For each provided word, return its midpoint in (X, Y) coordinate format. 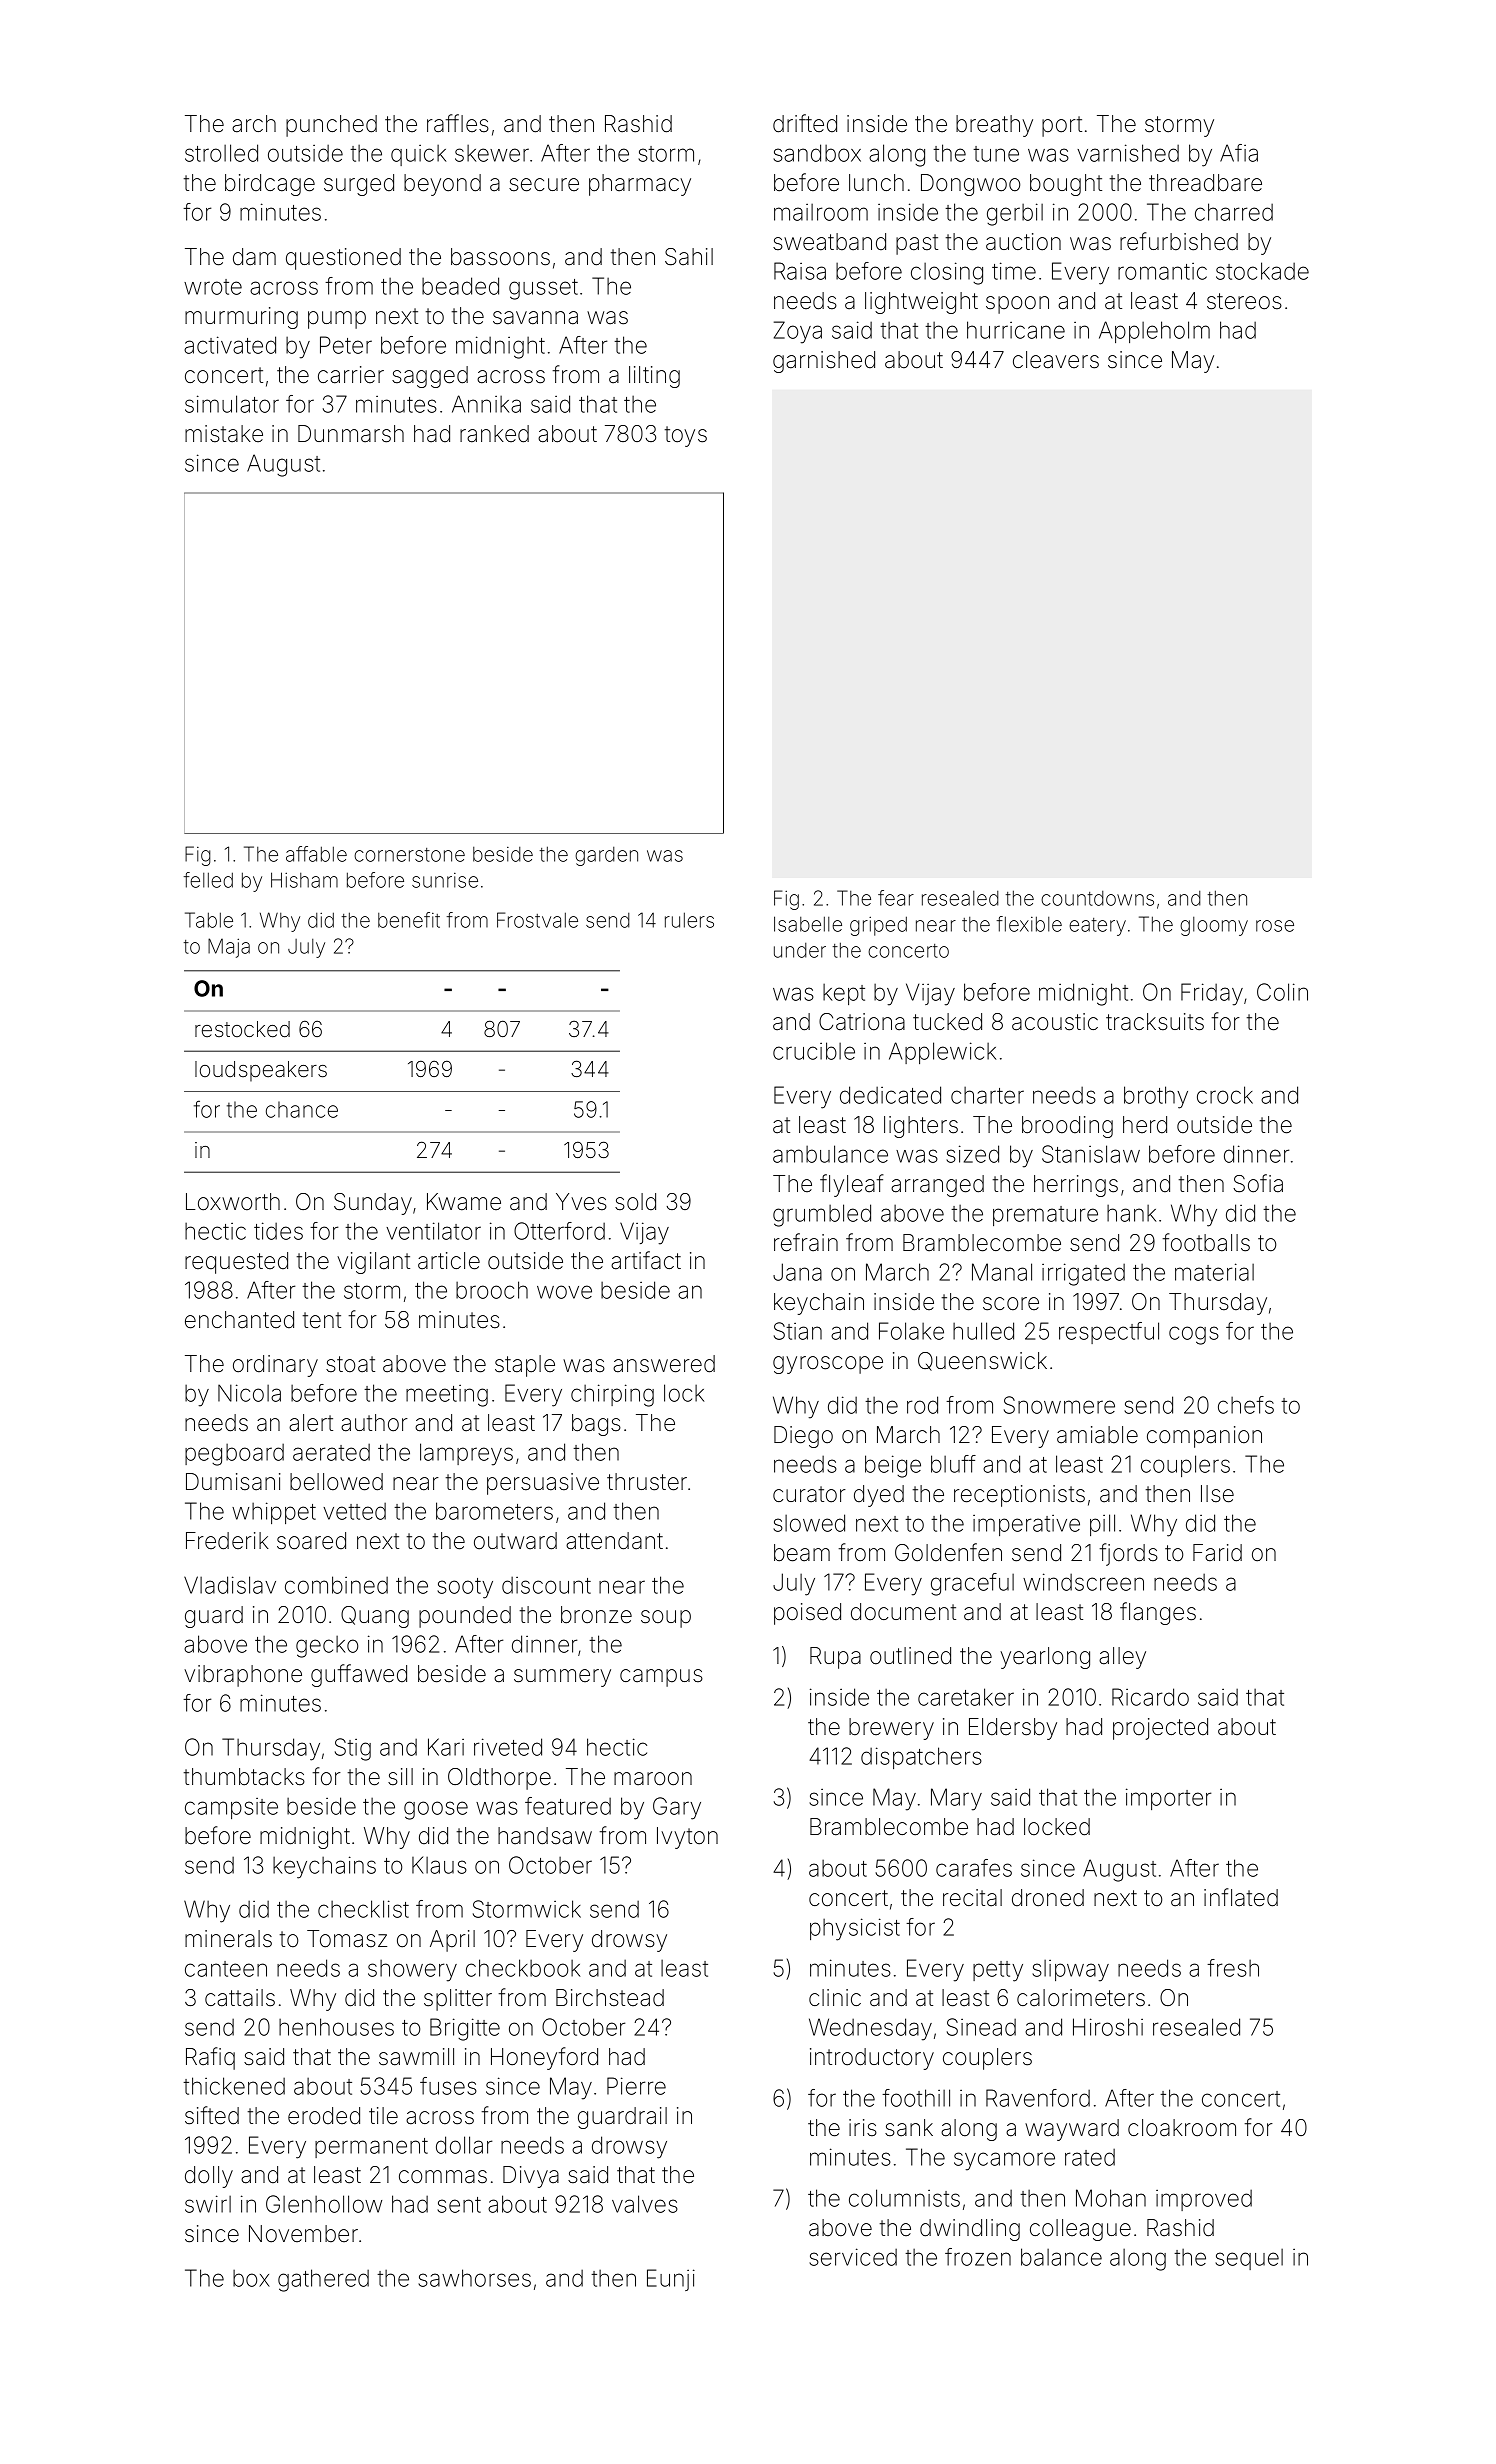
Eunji (671, 2280)
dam (254, 257)
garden (606, 856)
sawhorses (474, 2278)
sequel (1249, 2259)
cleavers (1056, 360)
